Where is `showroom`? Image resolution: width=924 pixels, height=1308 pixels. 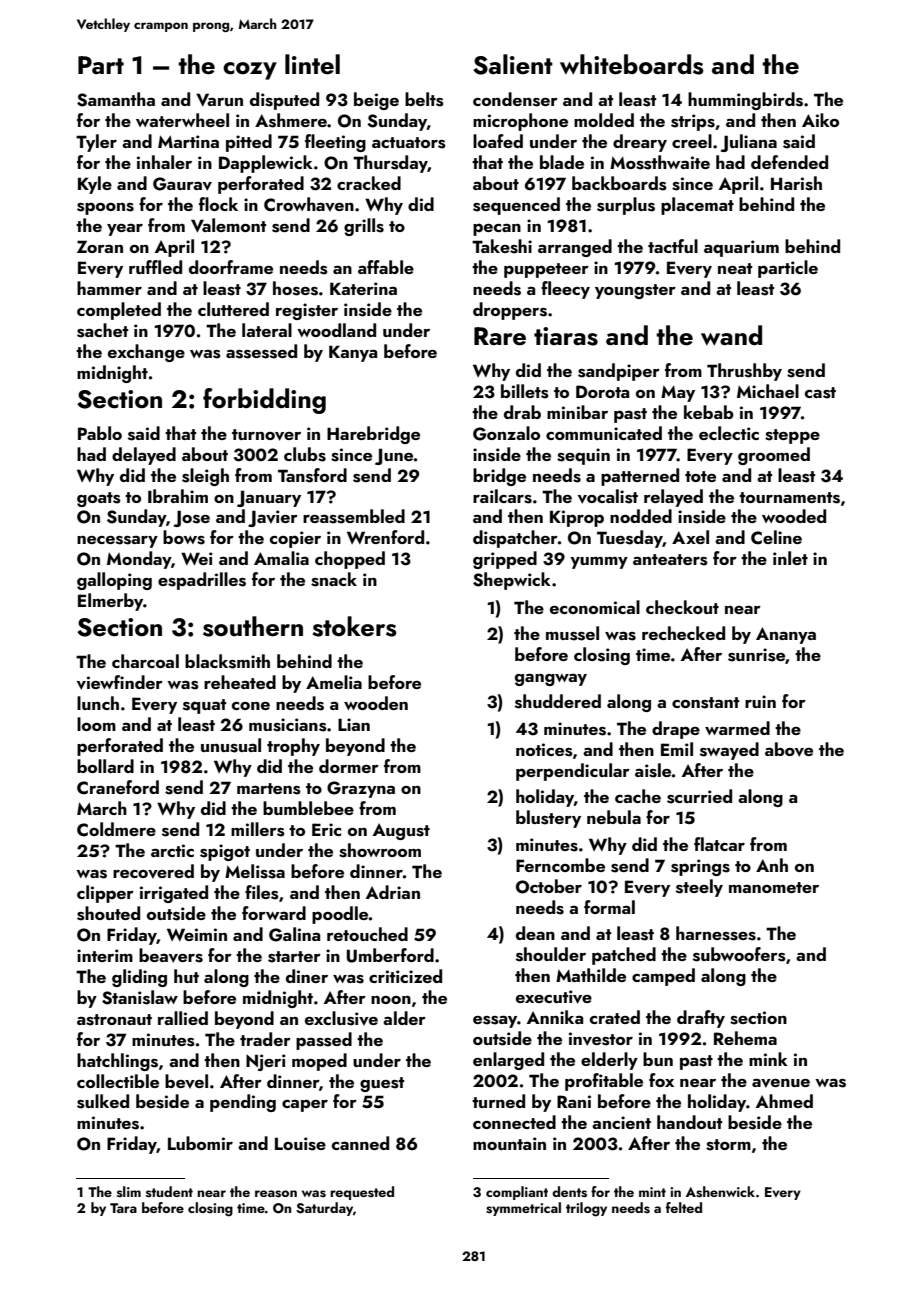 showroom is located at coordinates (380, 850).
